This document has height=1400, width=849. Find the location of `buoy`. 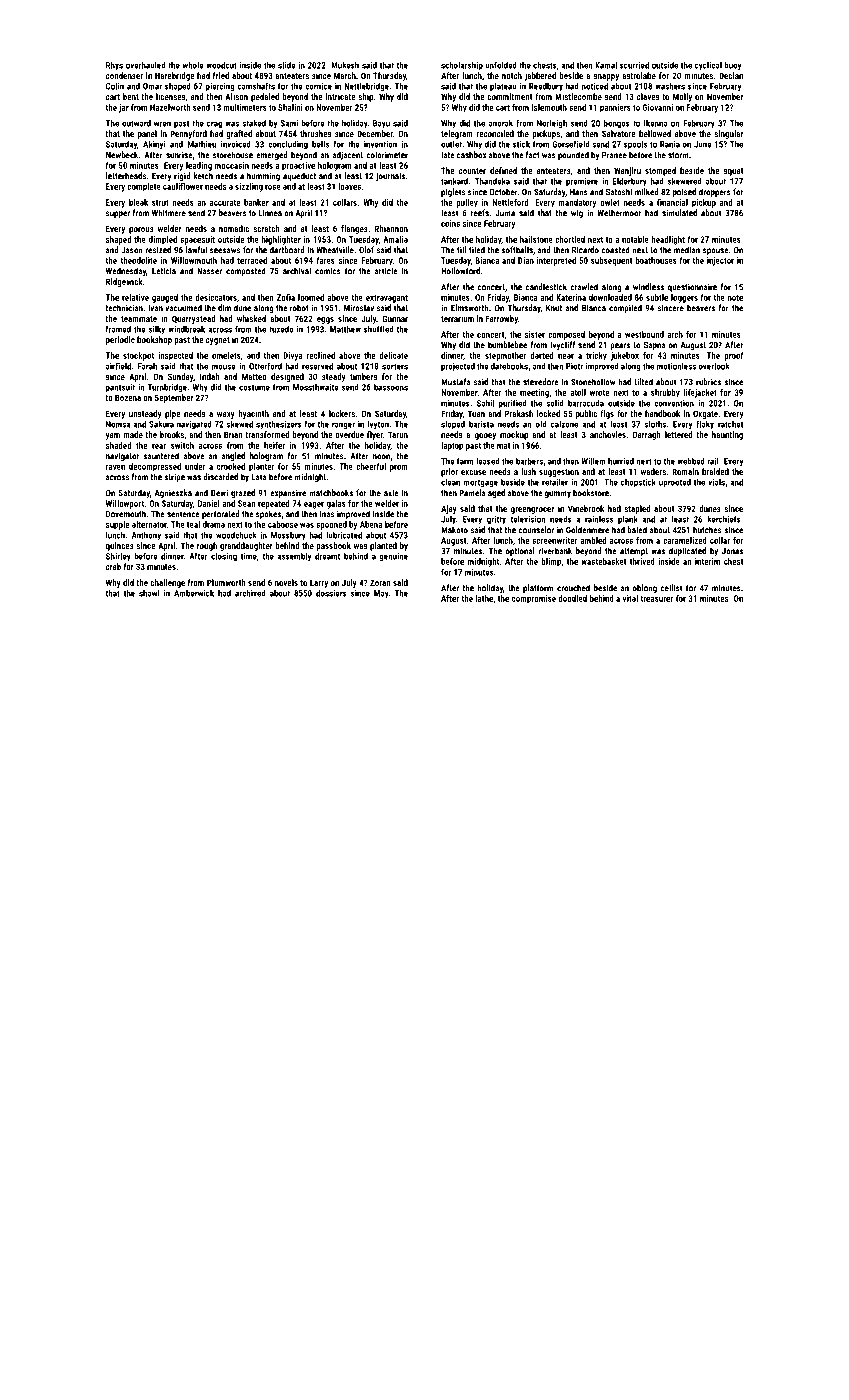

buoy is located at coordinates (732, 66).
